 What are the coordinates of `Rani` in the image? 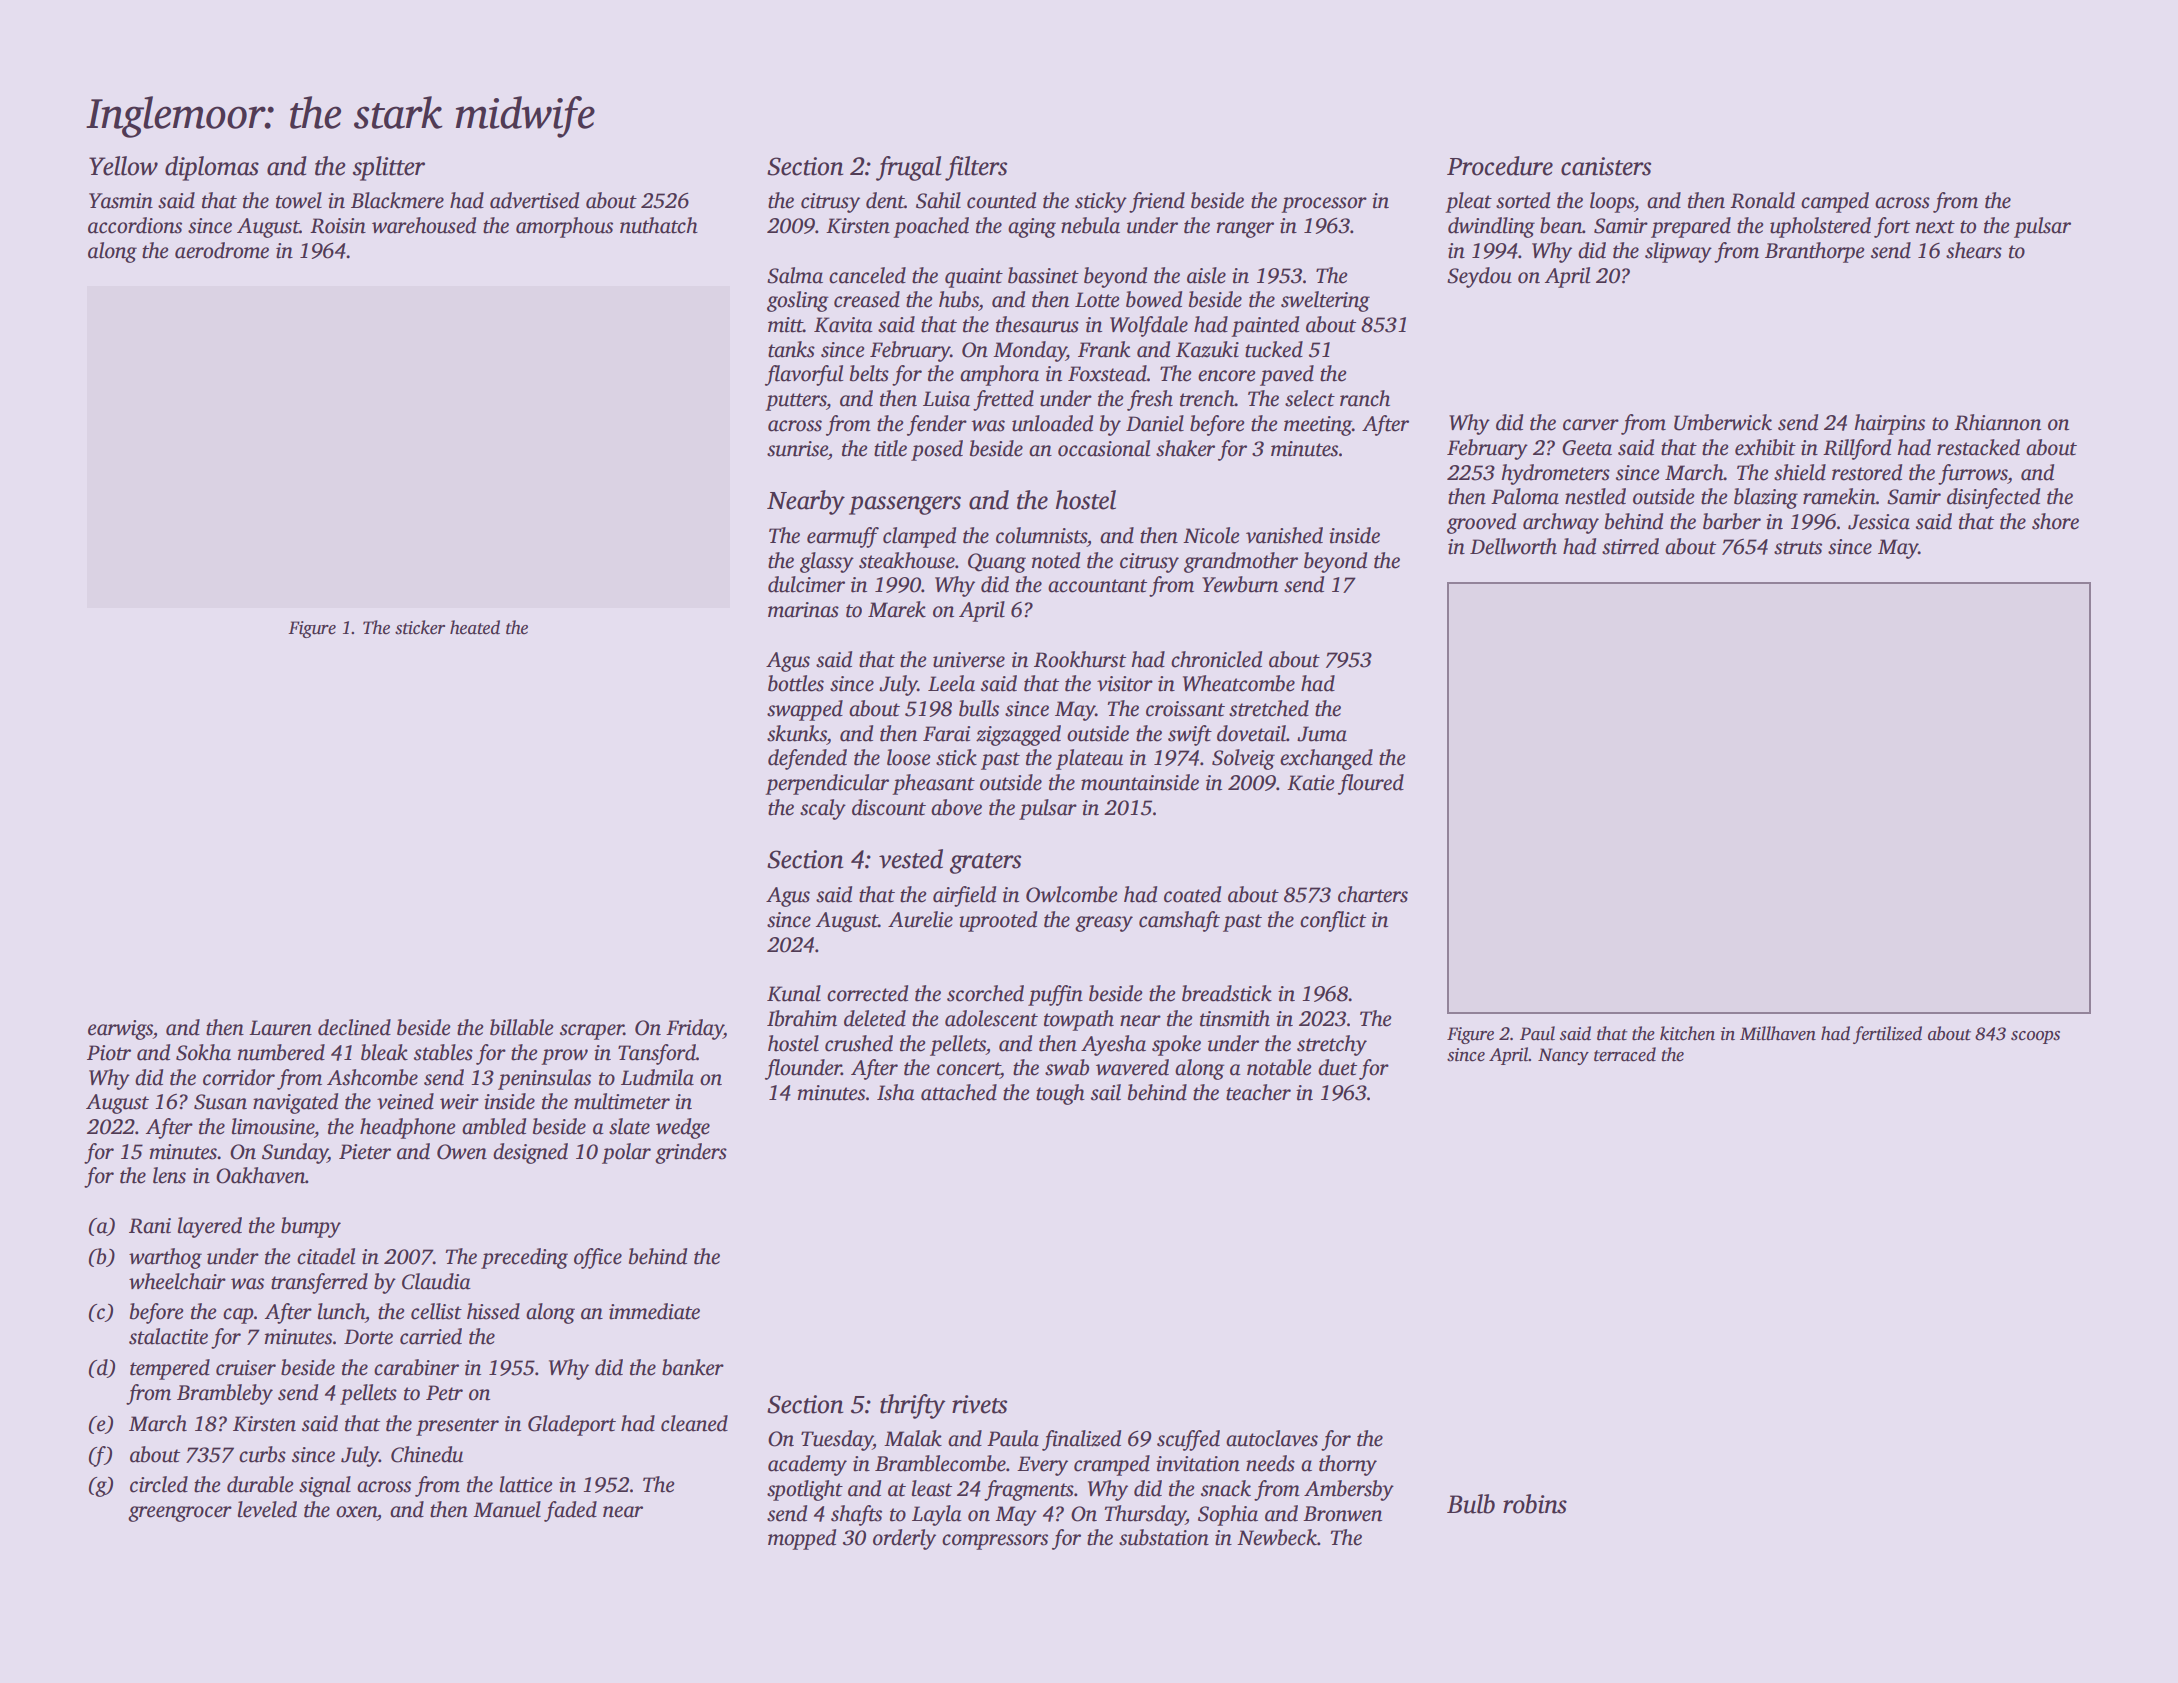 It's located at (150, 1226).
